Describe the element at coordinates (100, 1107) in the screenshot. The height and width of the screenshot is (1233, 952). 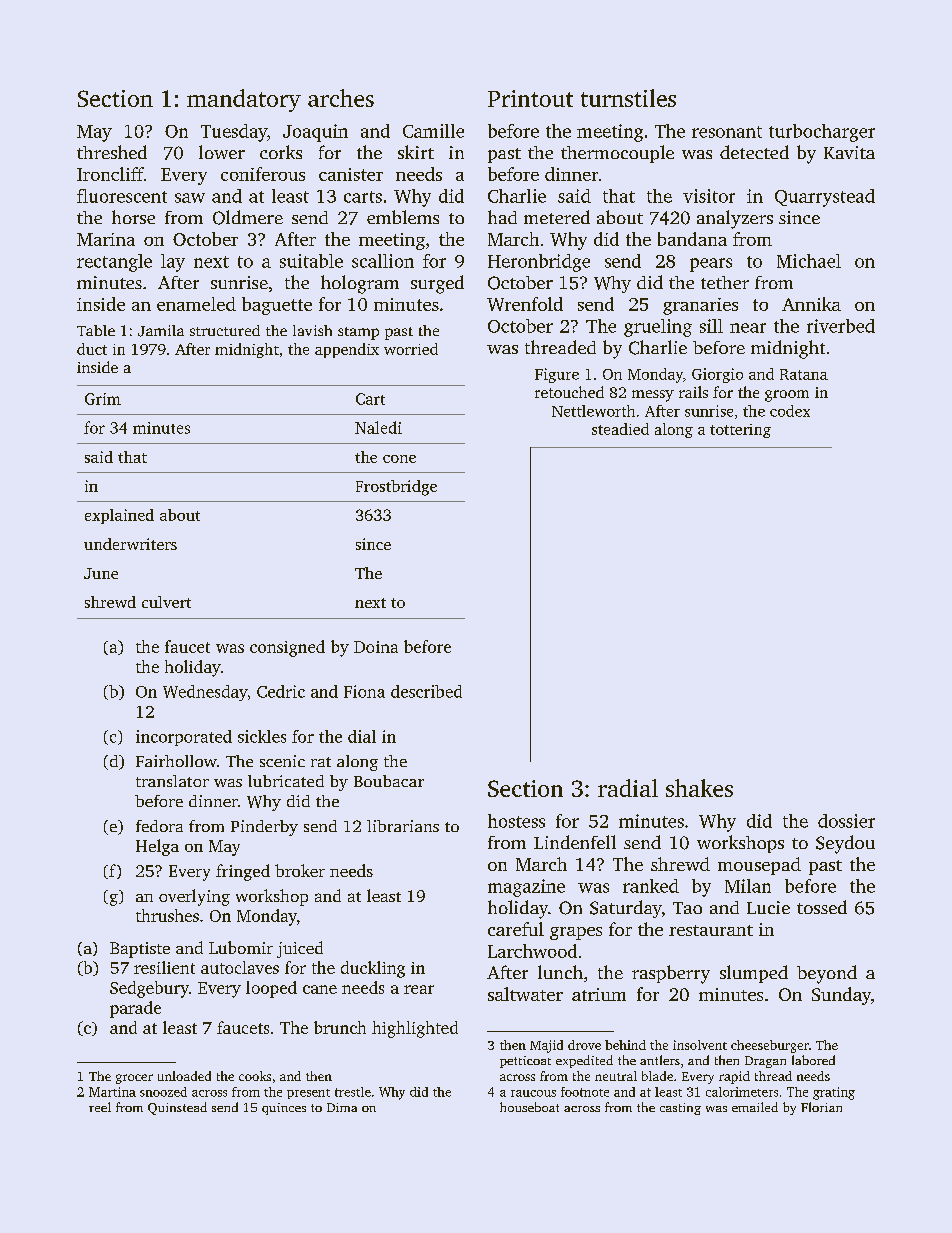
I see `reel` at that location.
